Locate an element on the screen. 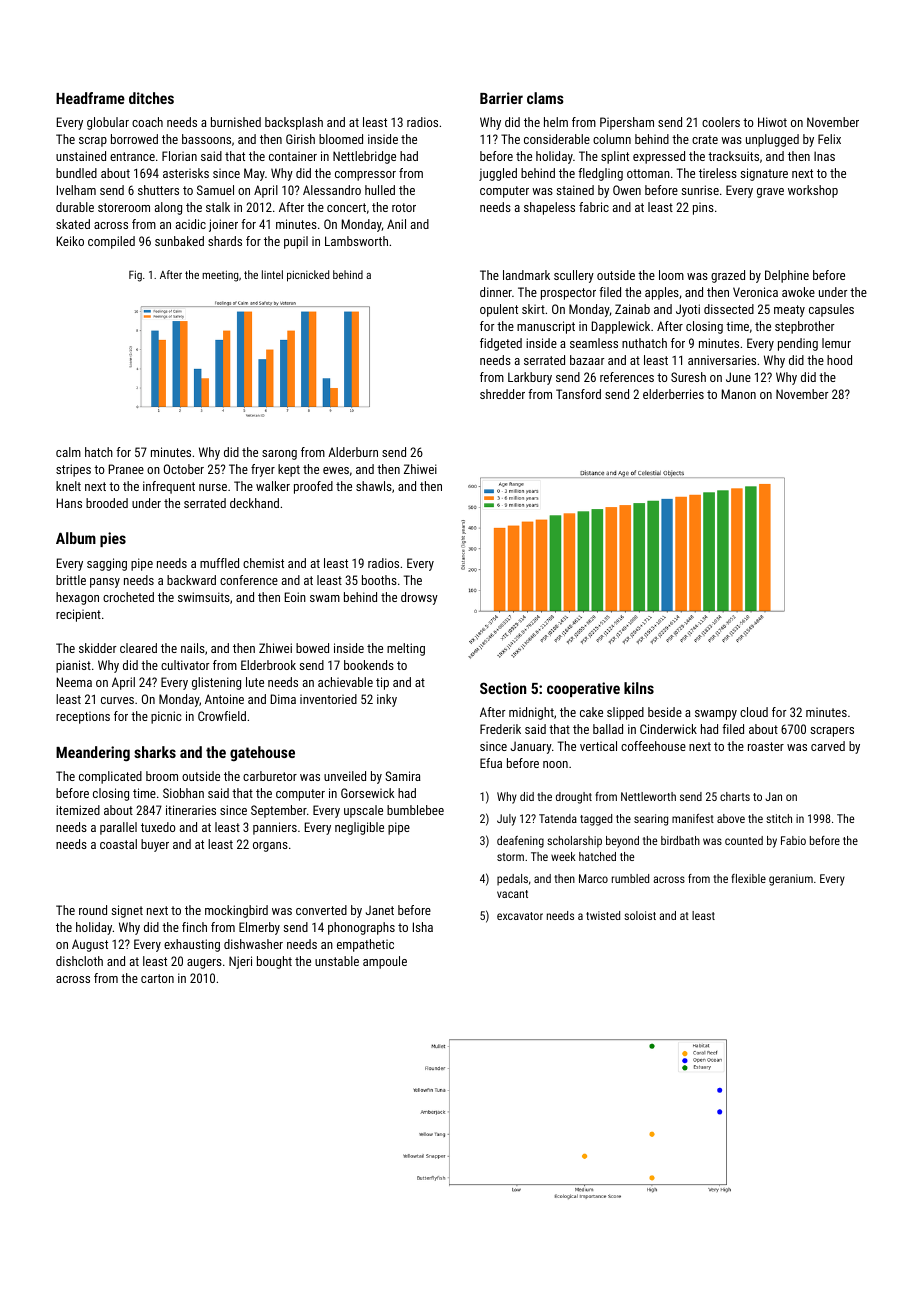  coastal is located at coordinates (118, 844).
